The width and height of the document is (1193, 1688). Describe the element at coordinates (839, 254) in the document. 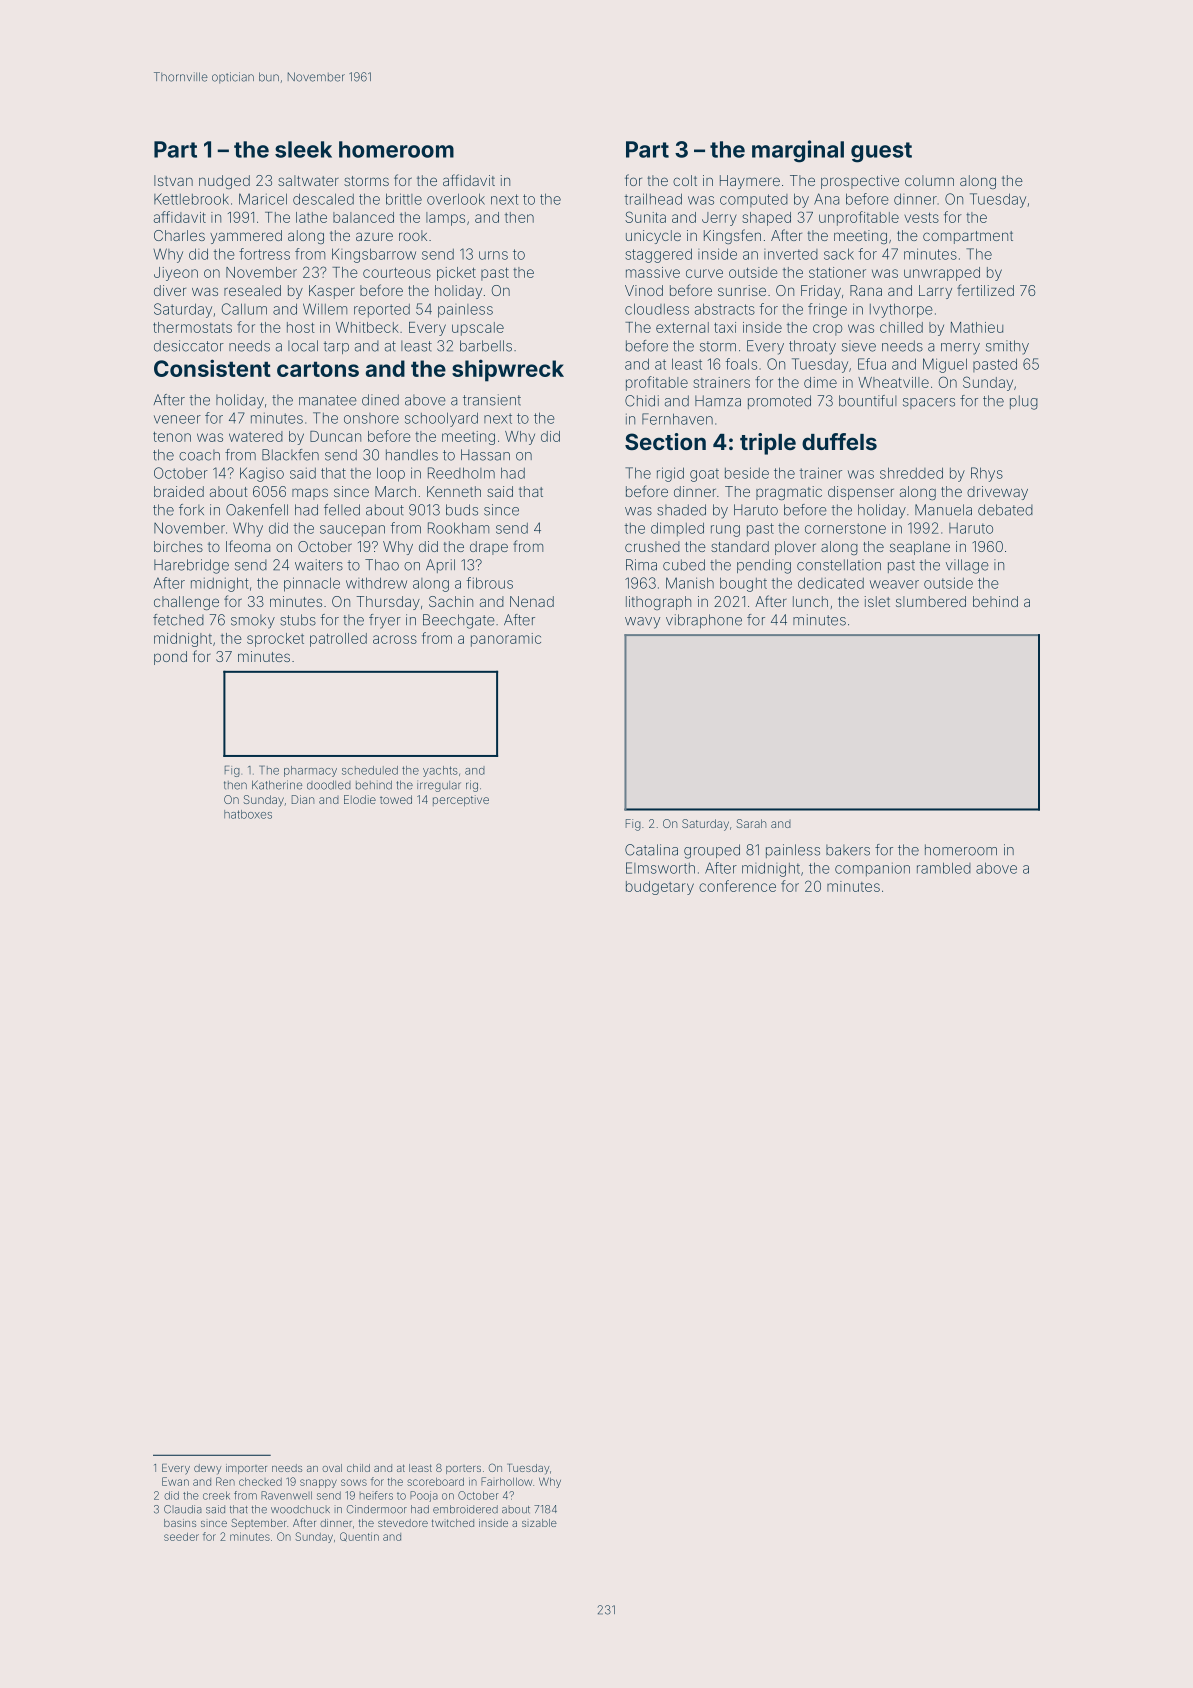

I see `sack` at that location.
